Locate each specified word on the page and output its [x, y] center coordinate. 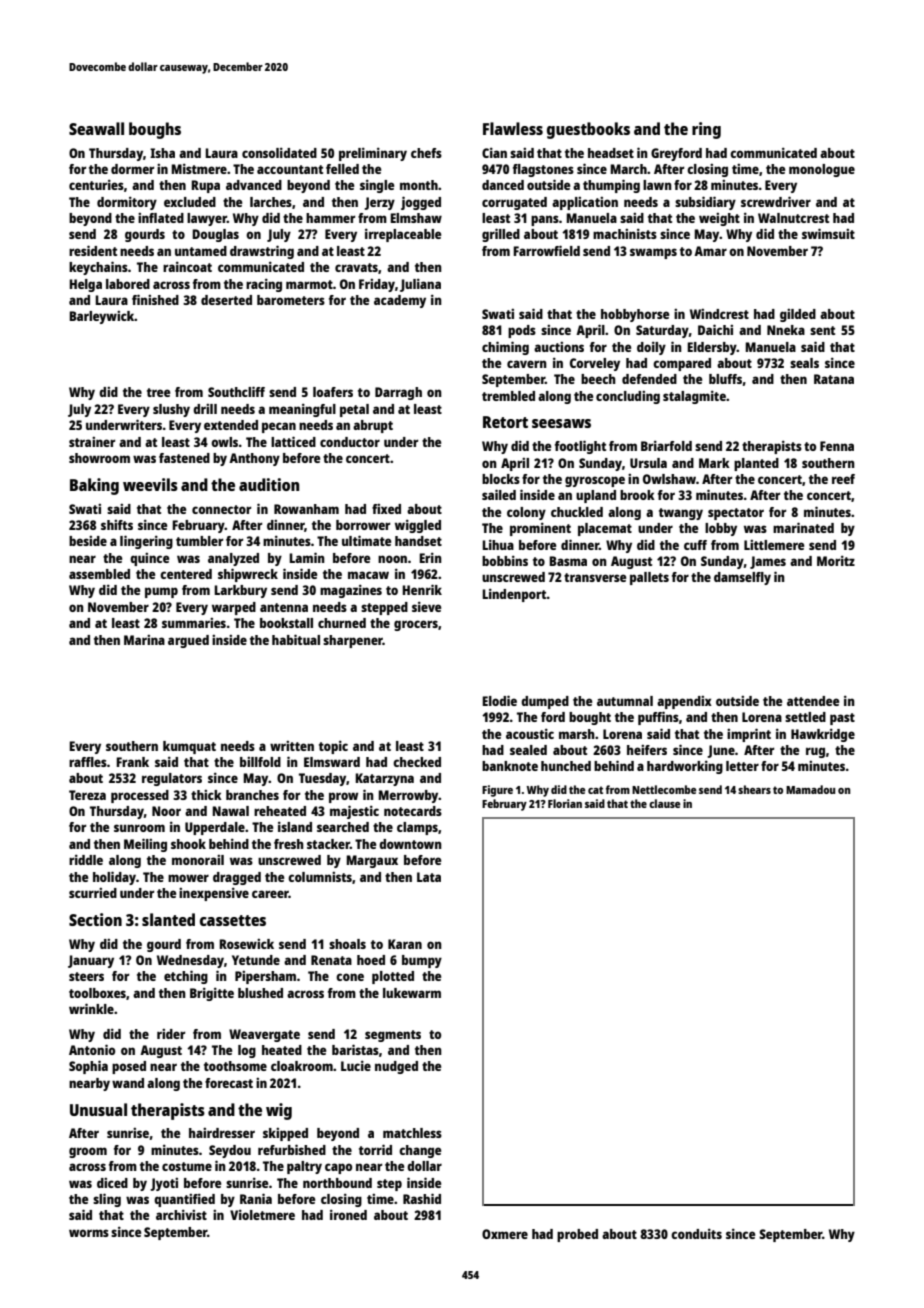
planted [756, 464]
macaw [368, 575]
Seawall [96, 128]
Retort [505, 422]
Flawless [513, 128]
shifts [117, 525]
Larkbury [240, 591]
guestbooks [588, 130]
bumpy [422, 961]
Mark [714, 463]
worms [89, 1233]
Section [95, 919]
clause [665, 803]
